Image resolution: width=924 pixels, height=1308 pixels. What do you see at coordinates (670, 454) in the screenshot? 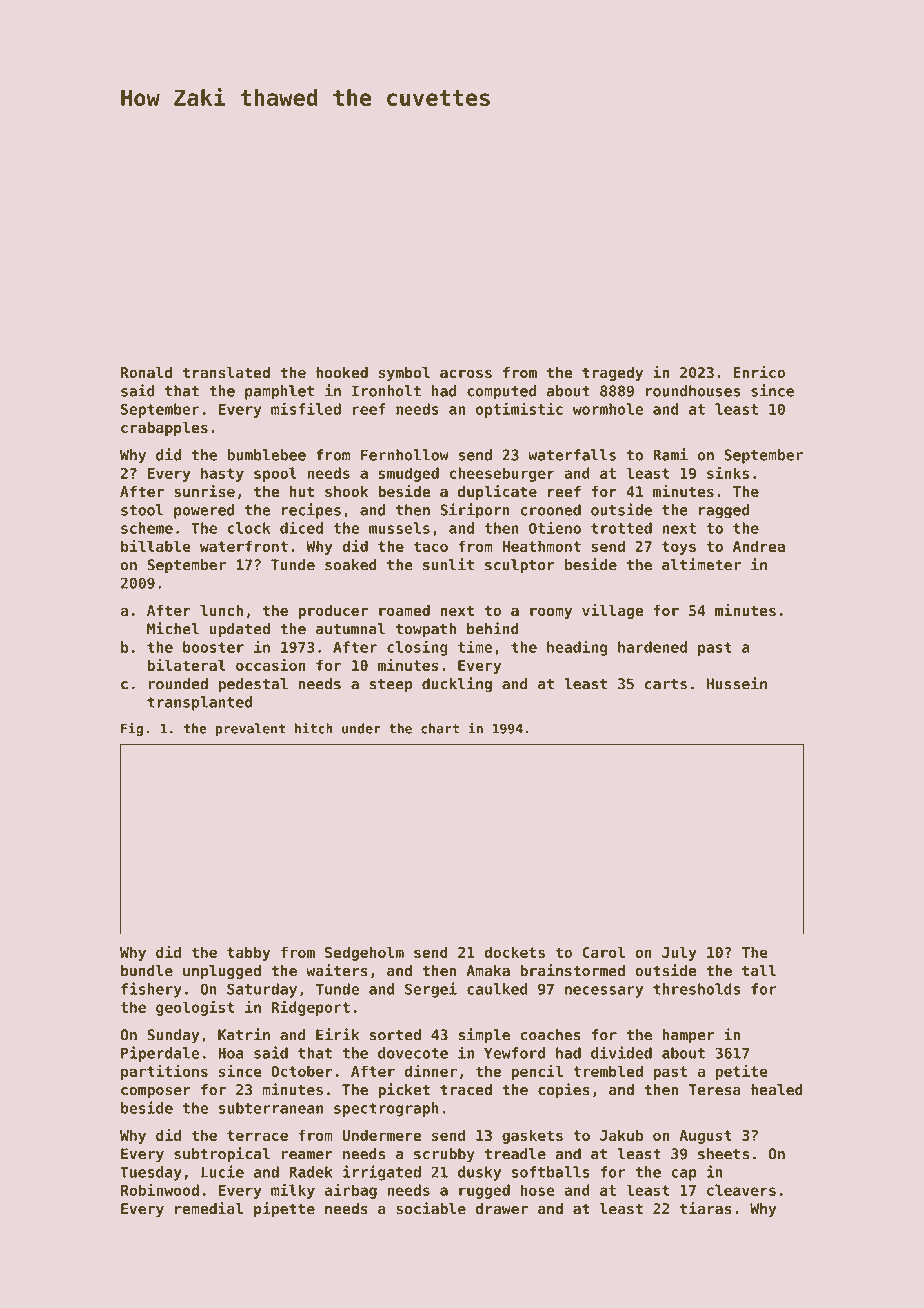
I see `Rami` at bounding box center [670, 454].
